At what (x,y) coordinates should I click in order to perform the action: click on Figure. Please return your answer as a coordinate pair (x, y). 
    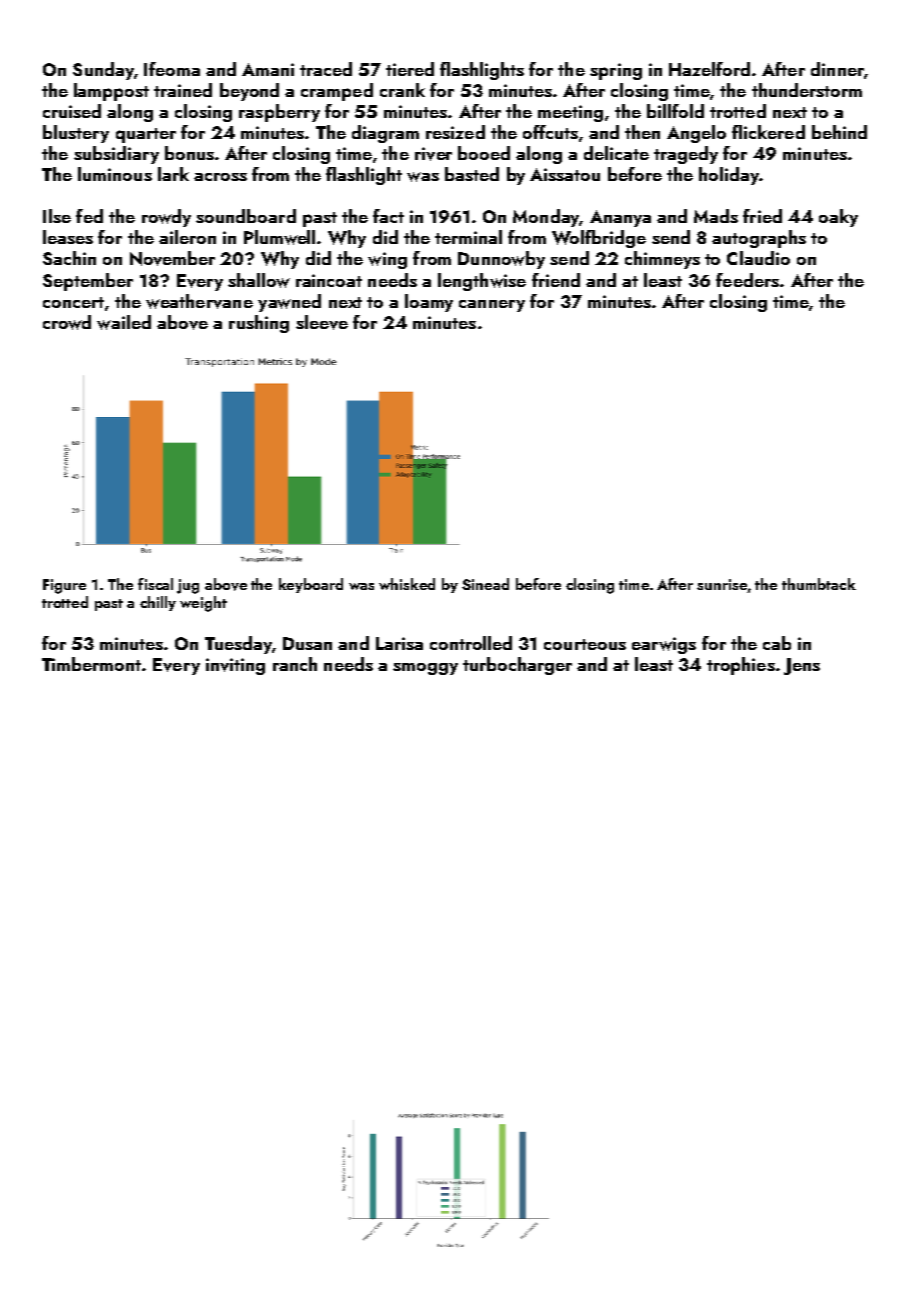
    Looking at the image, I should click on (64, 586).
